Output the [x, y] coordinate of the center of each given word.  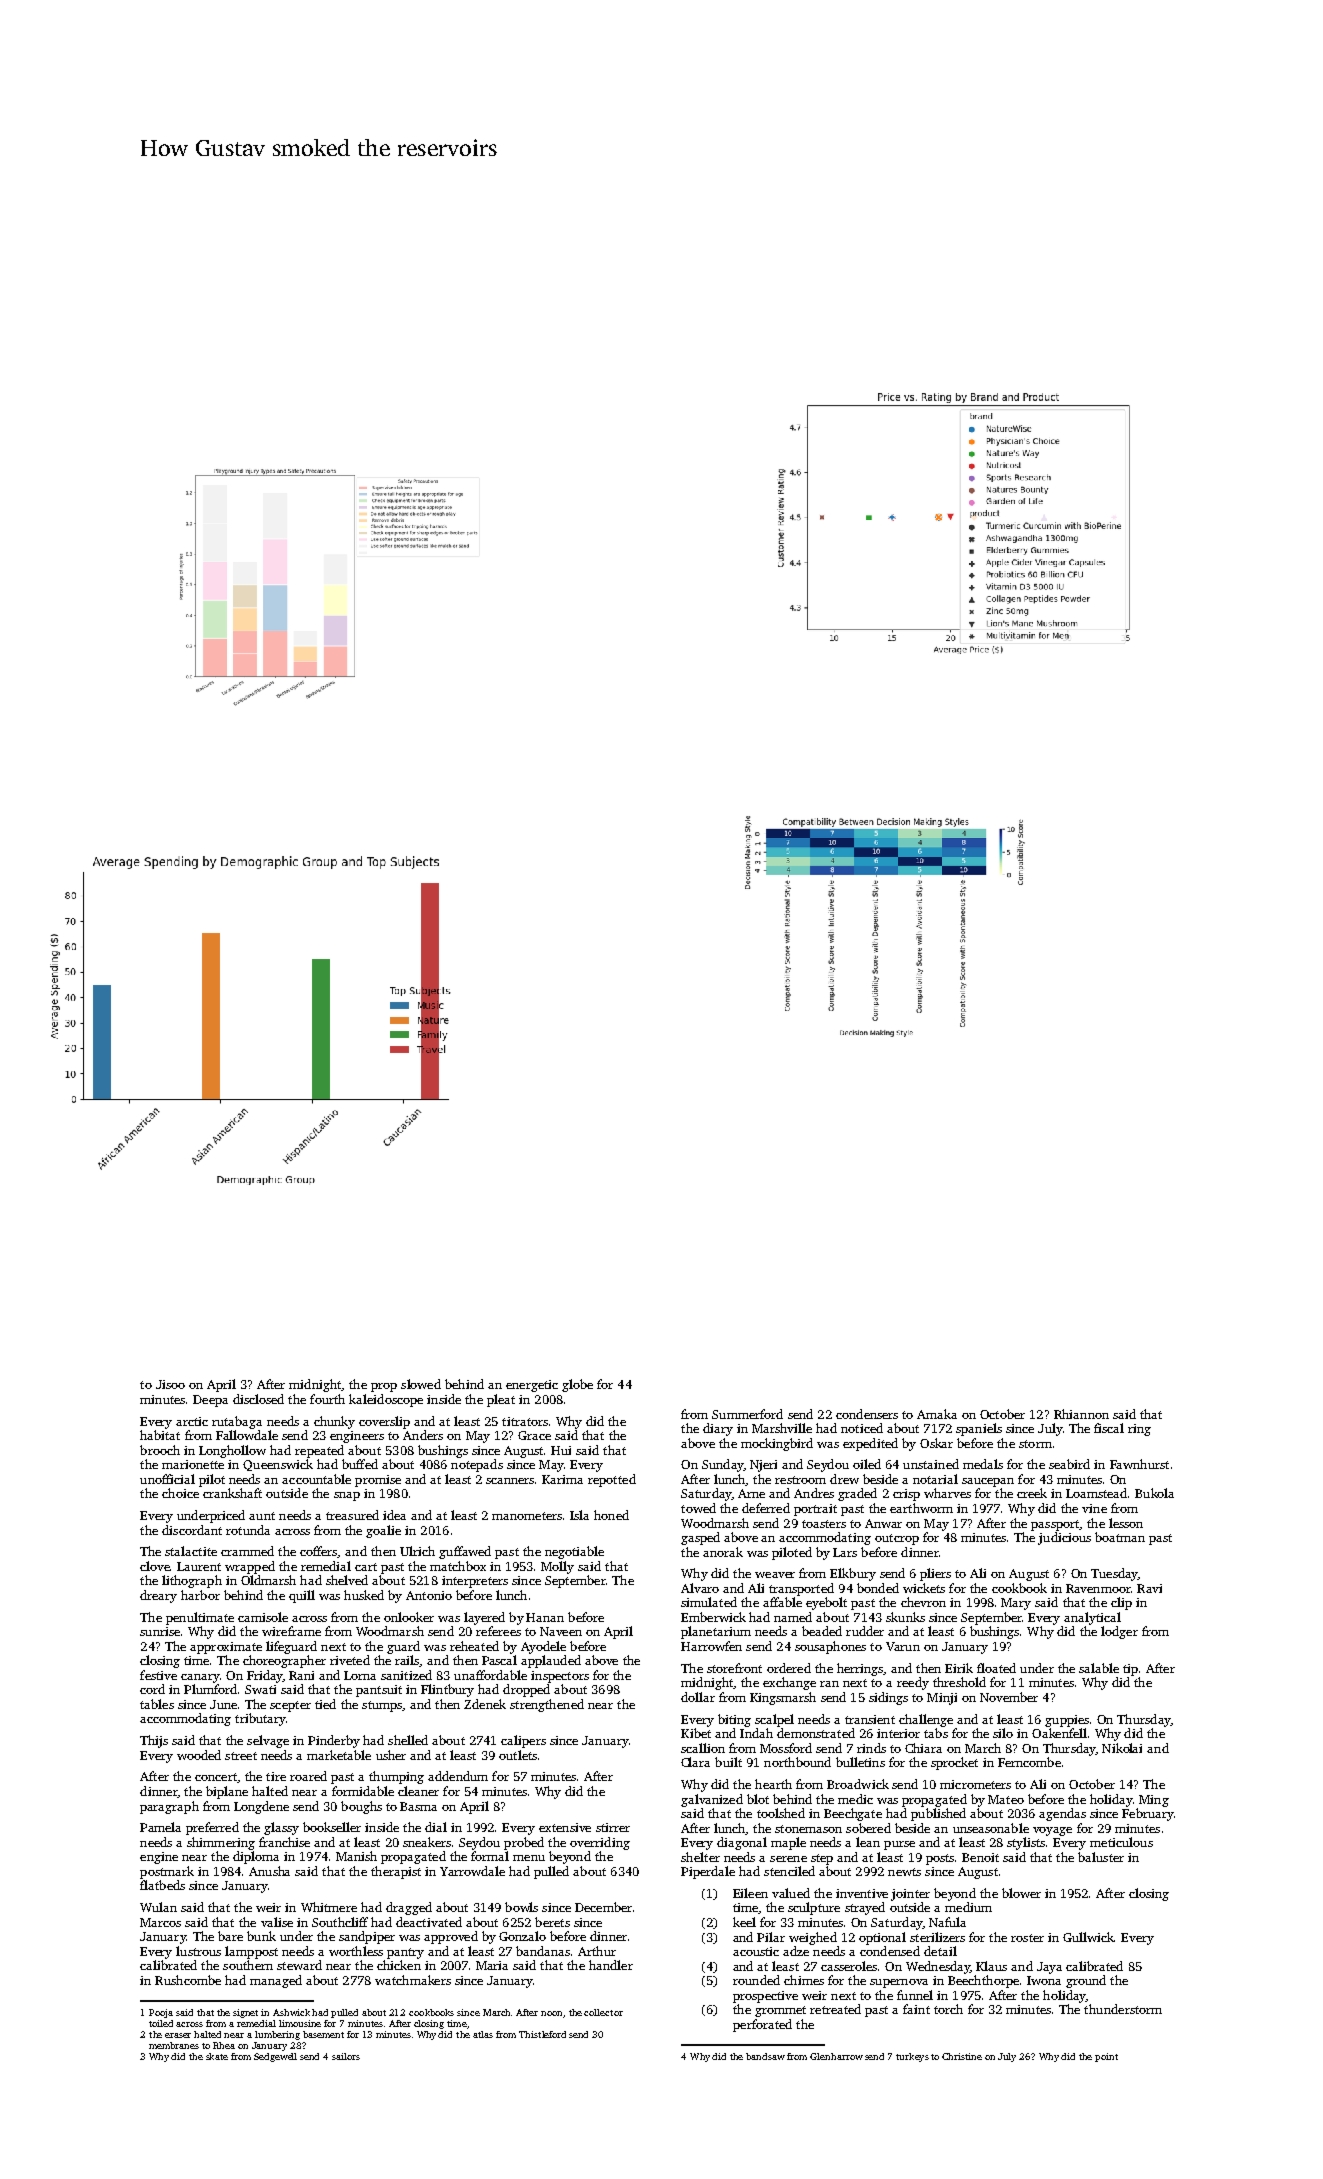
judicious [1064, 1538]
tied [325, 1704]
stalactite [191, 1551]
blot [758, 1799]
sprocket [954, 1763]
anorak [723, 1552]
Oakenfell [1059, 1733]
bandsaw [765, 2056]
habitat [160, 1435]
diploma [256, 1857]
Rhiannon [1081, 1414]
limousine [300, 2023]
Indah [756, 1733]
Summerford [747, 1414]
